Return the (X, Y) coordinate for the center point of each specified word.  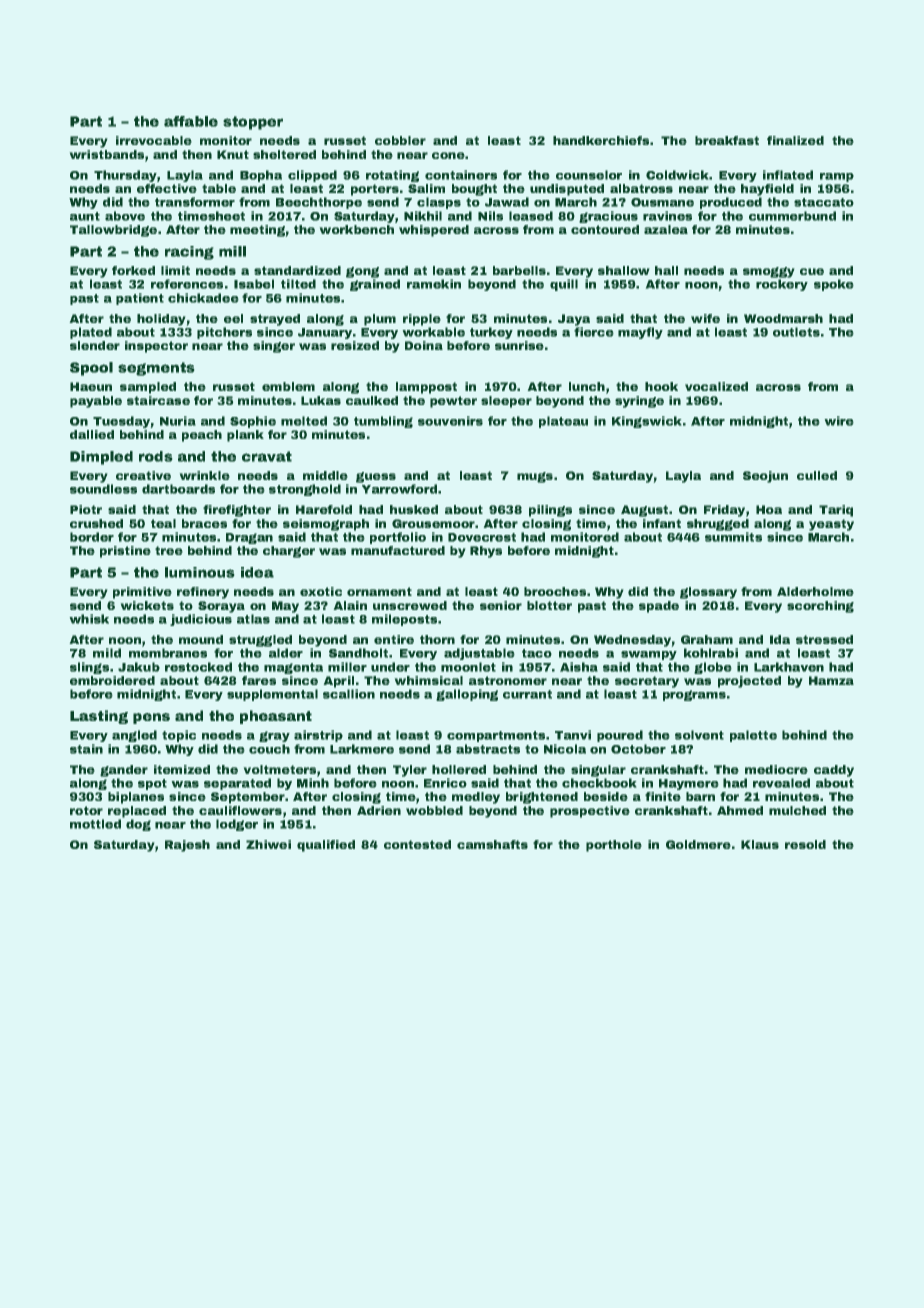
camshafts (492, 844)
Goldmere (698, 844)
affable (191, 121)
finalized (795, 140)
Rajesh (187, 846)
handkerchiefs (601, 140)
